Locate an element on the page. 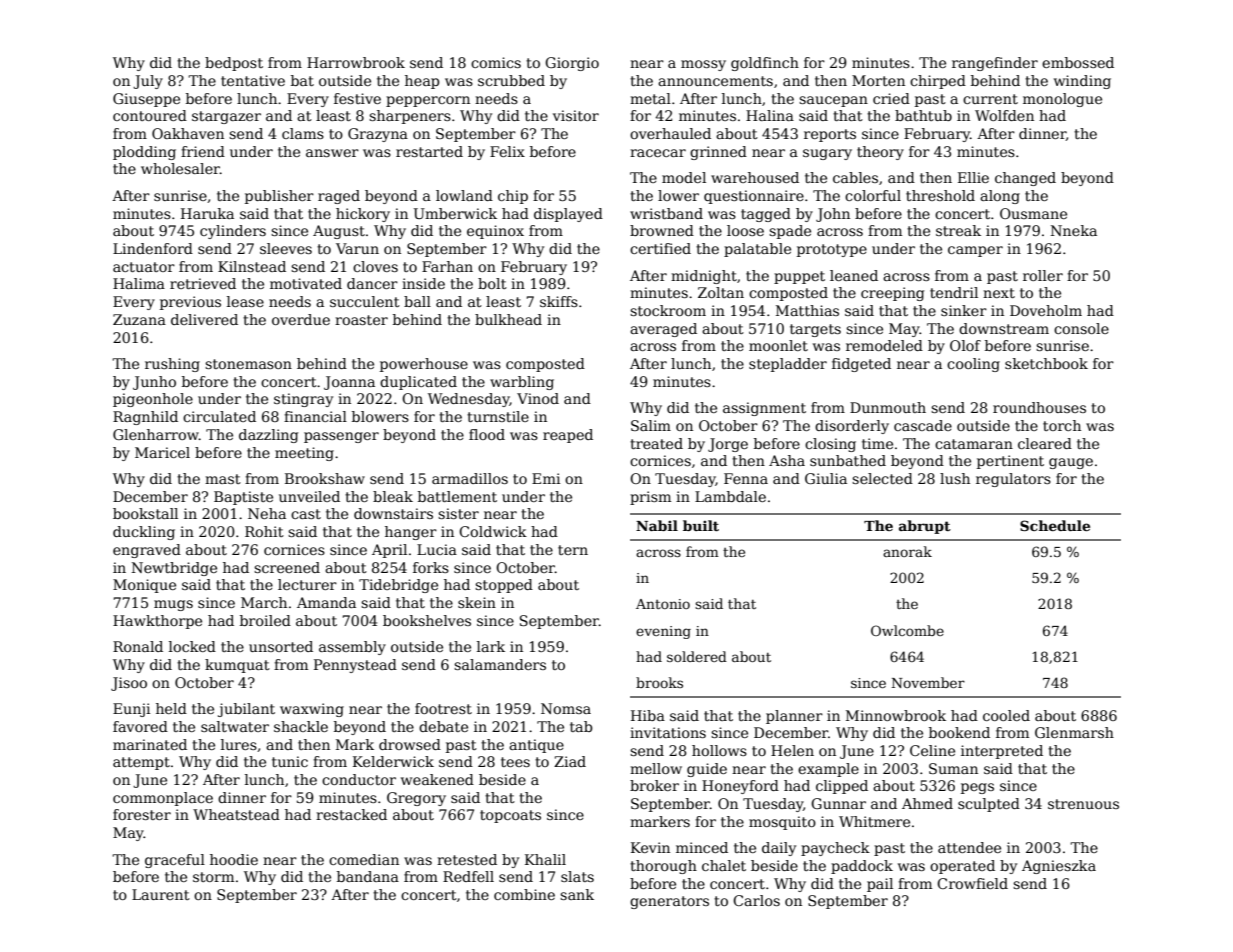 The image size is (1233, 952). Halina is located at coordinates (770, 115).
